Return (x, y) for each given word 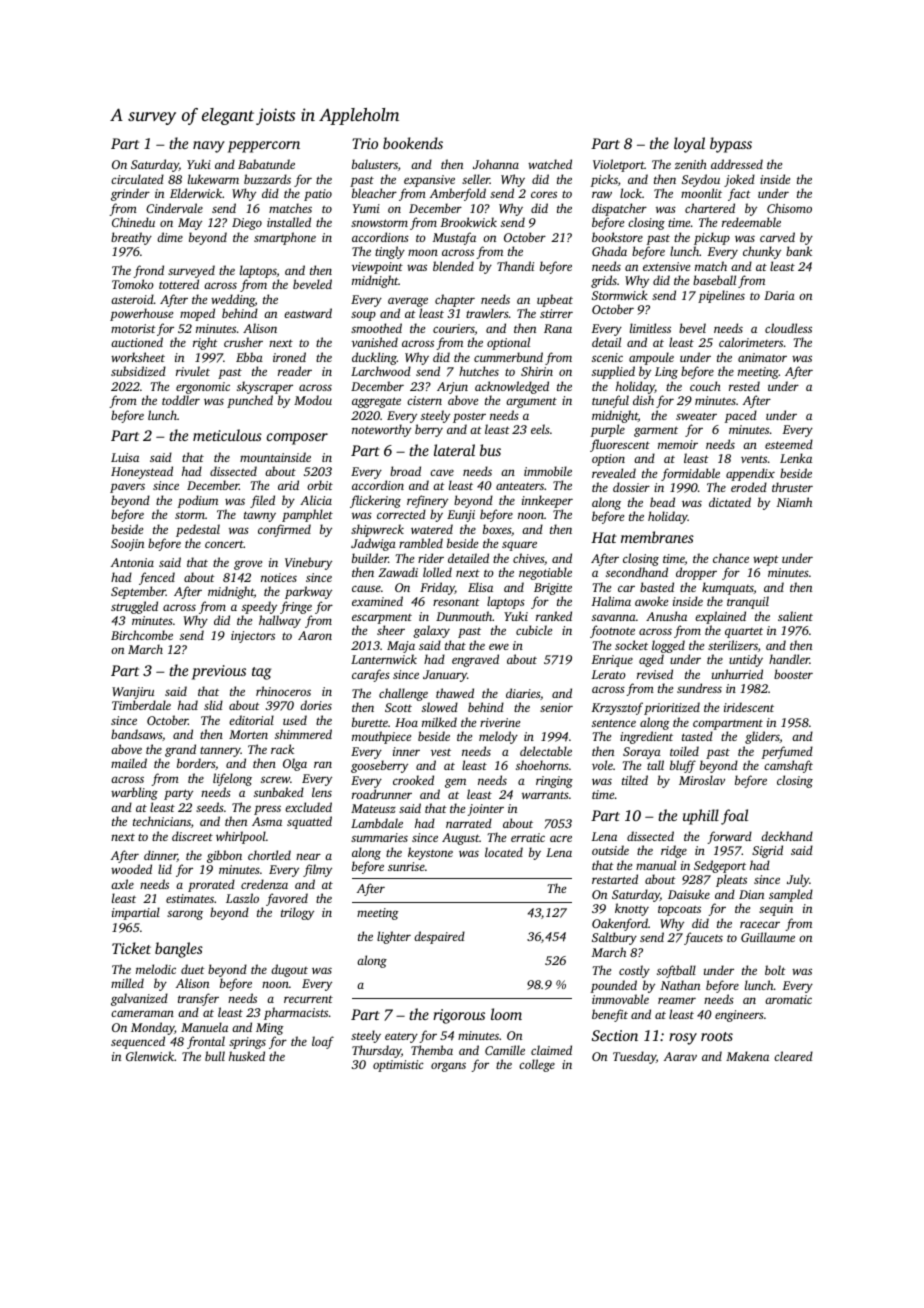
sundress (699, 688)
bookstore (617, 237)
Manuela (204, 1027)
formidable (690, 474)
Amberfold (458, 194)
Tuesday (634, 1057)
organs (448, 1067)
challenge (403, 694)
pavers (127, 488)
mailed (129, 763)
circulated (137, 179)
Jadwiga (373, 544)
